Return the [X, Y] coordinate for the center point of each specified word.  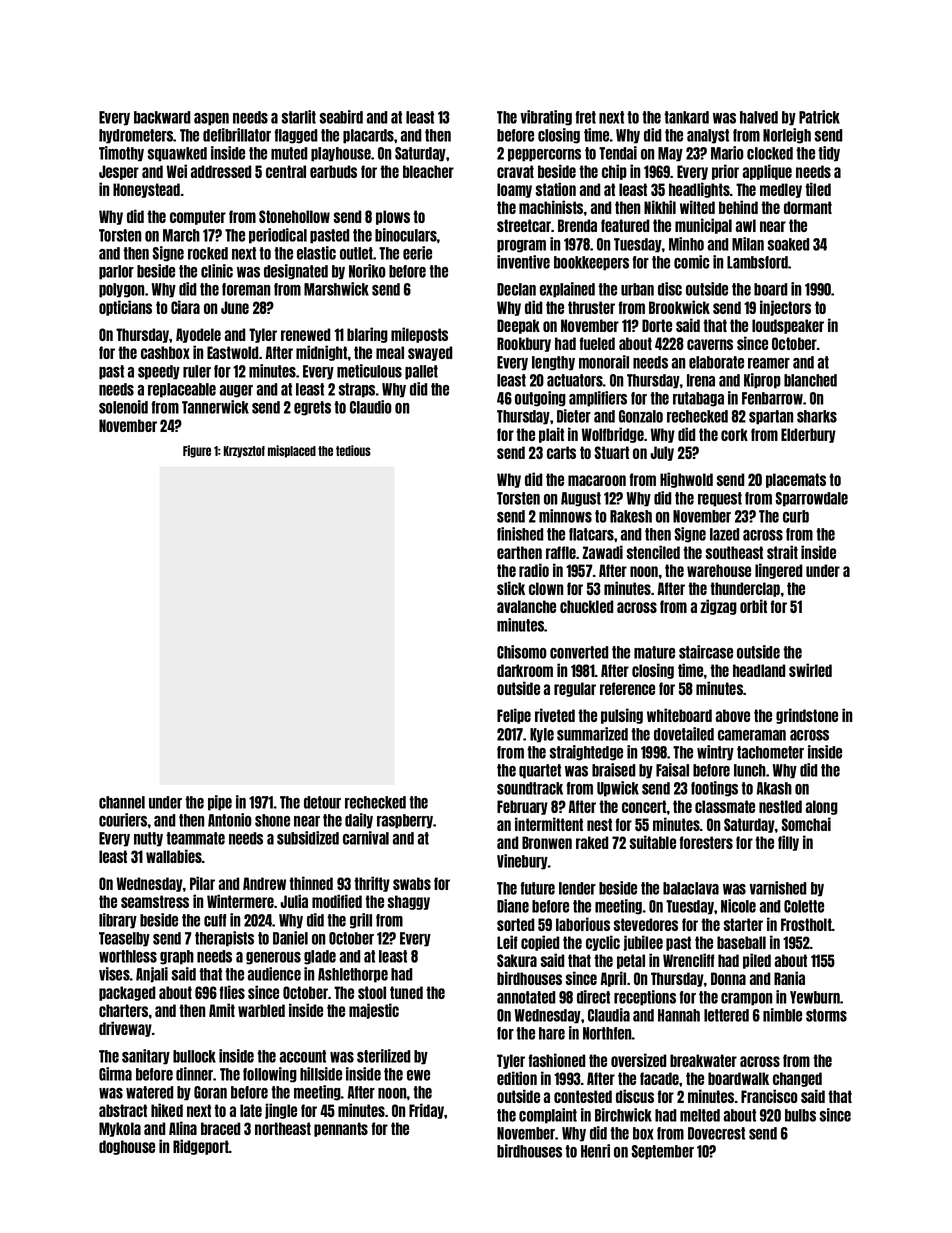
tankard [686, 117]
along [822, 807]
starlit [298, 117]
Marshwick [336, 289]
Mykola [120, 1129]
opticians [125, 308]
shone [272, 820]
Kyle [542, 735]
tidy [829, 154]
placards [368, 136]
